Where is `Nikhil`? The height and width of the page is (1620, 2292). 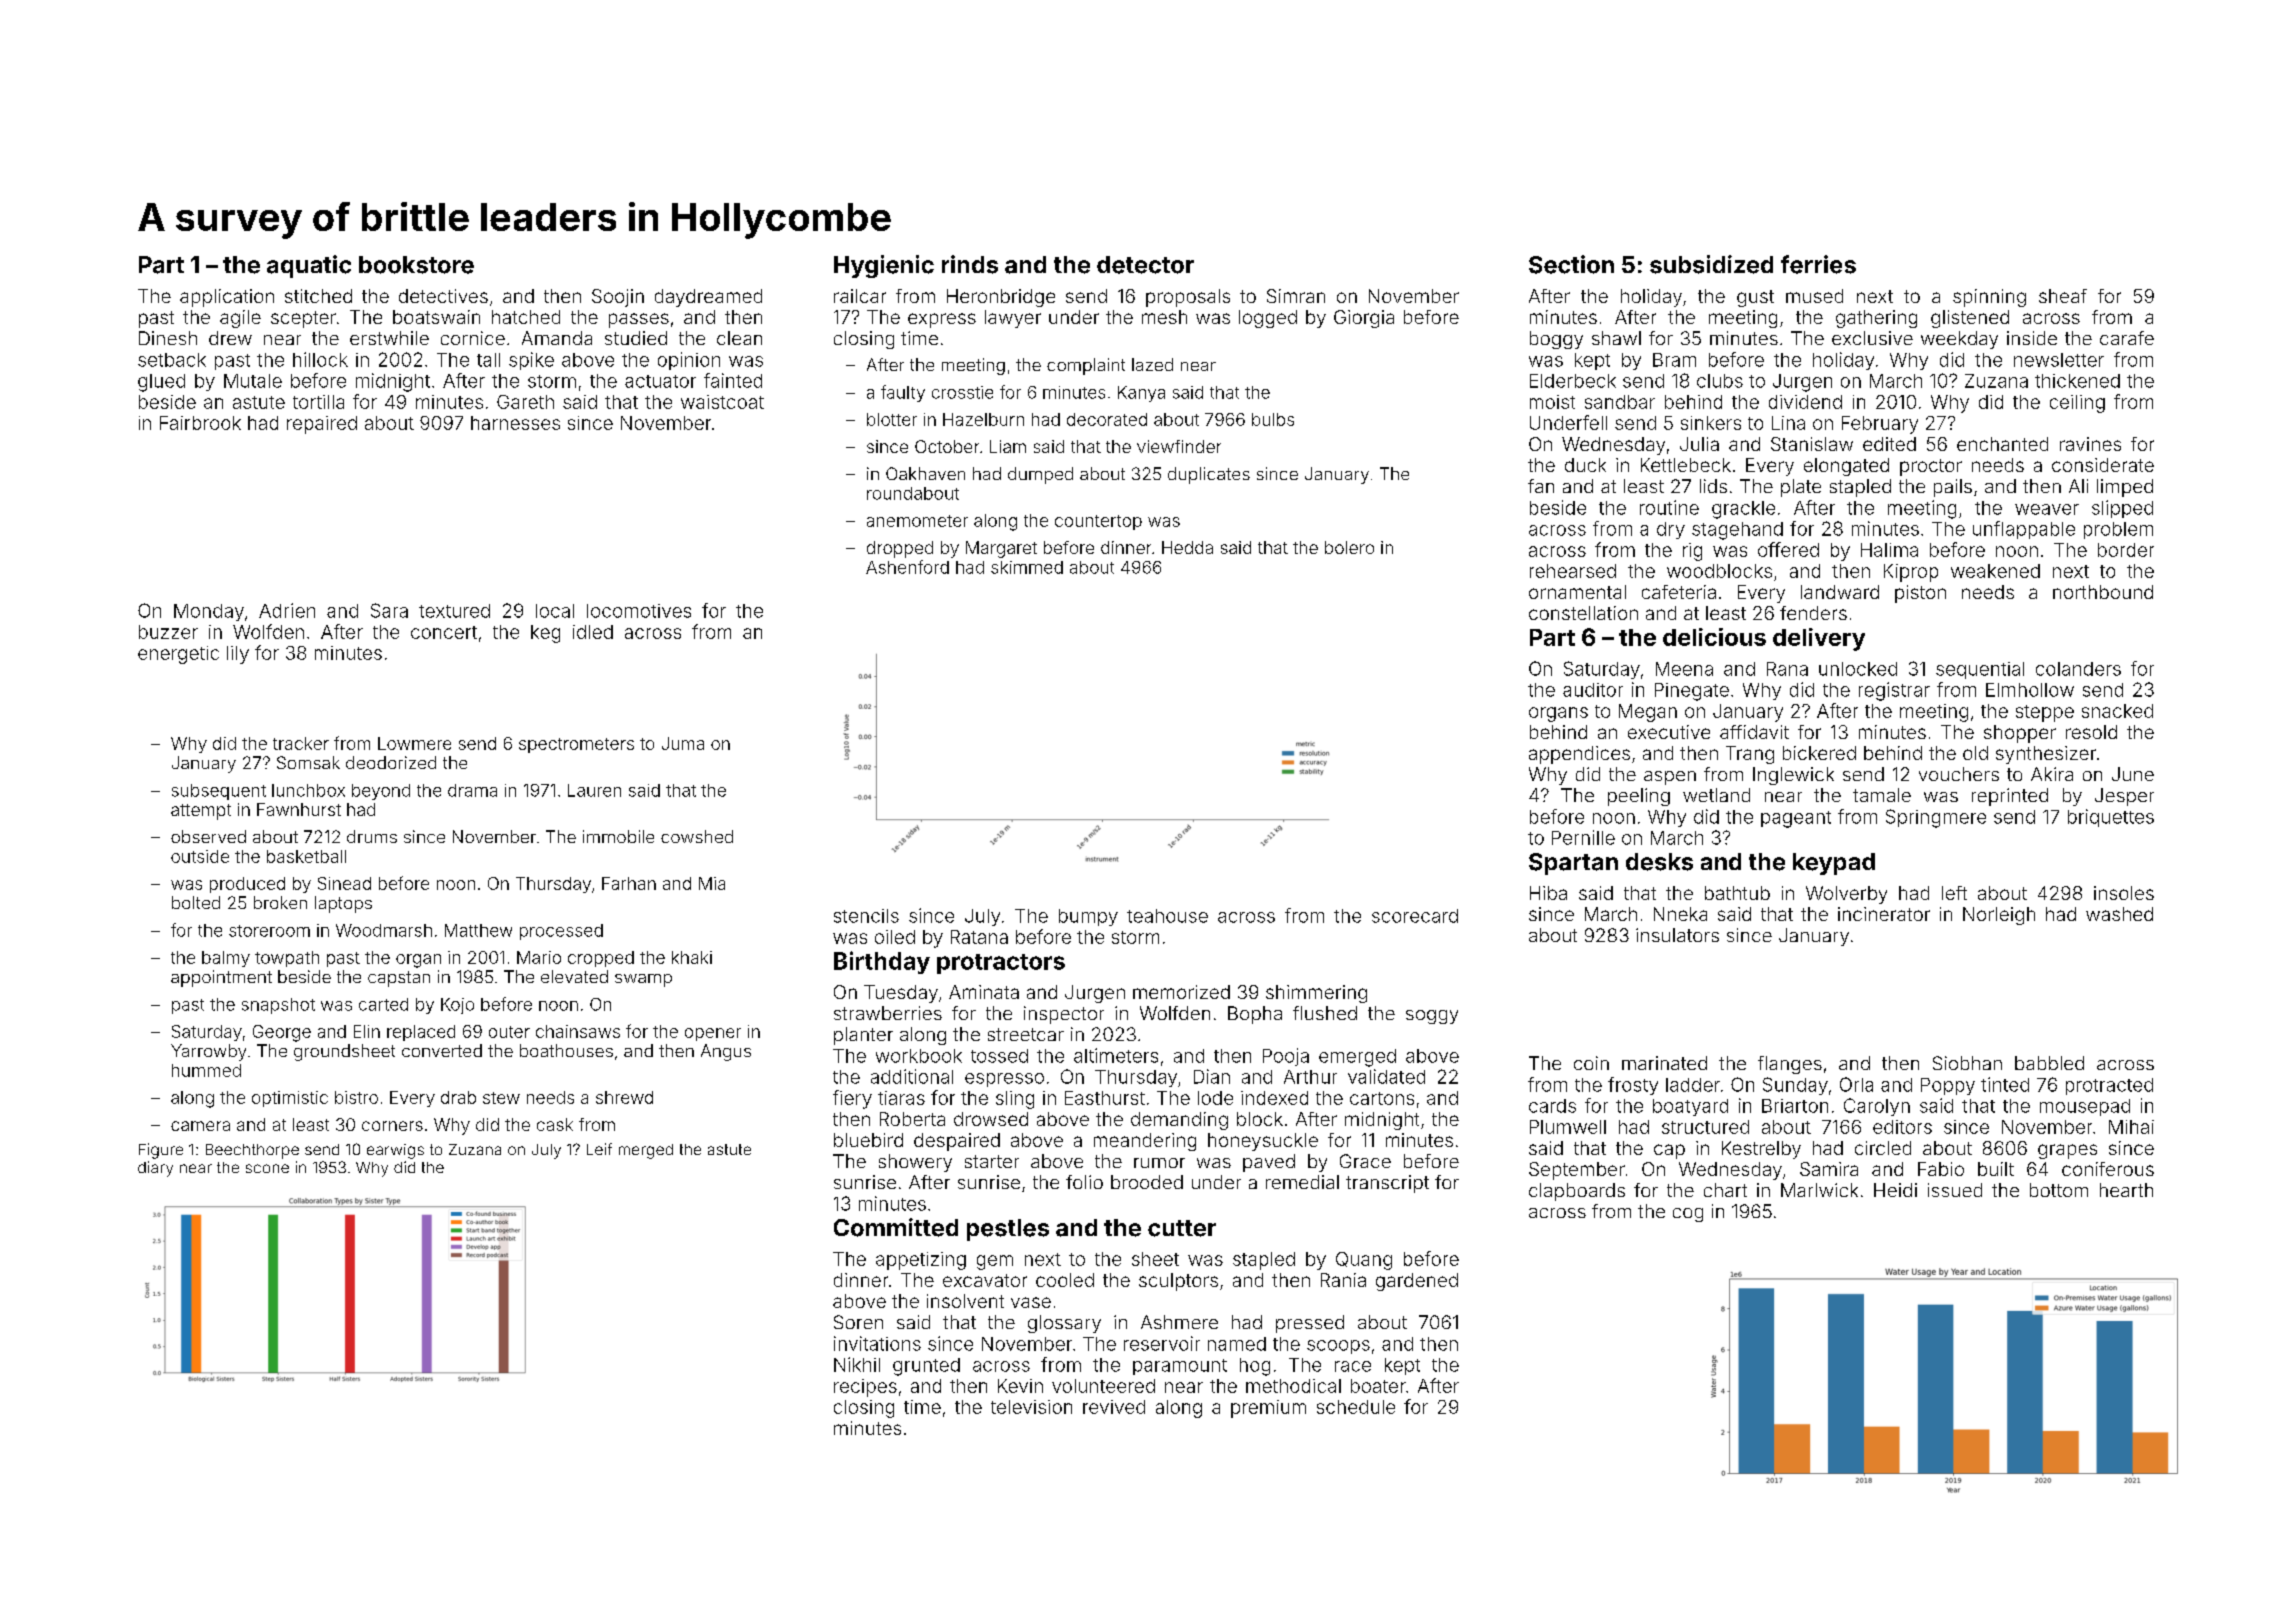 Nikhil is located at coordinates (857, 1364).
